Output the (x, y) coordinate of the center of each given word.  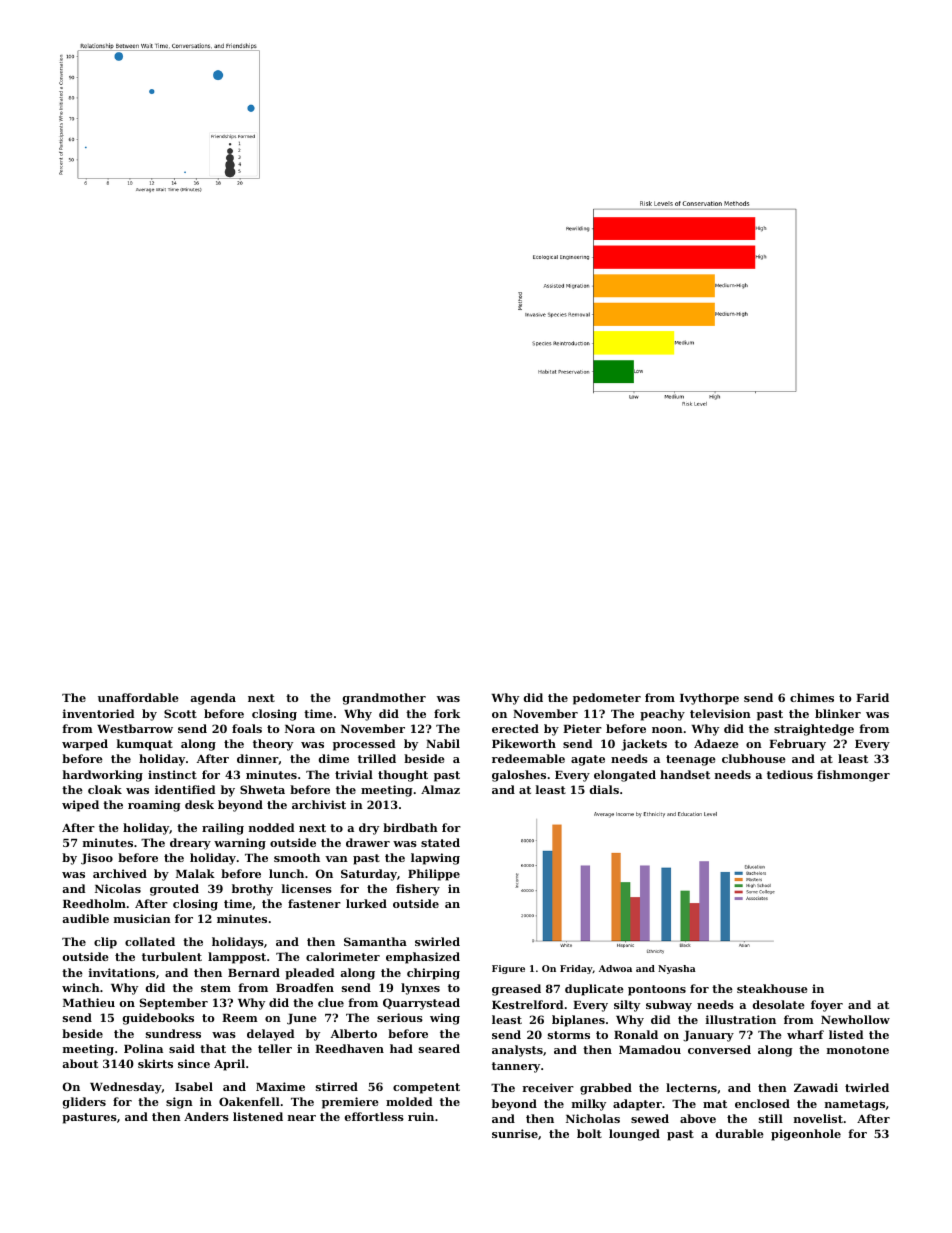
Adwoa (615, 968)
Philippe (434, 875)
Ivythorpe (709, 699)
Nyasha (677, 969)
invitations (122, 972)
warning (240, 844)
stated (440, 842)
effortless (374, 1116)
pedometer (607, 699)
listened (258, 1116)
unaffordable (138, 697)
